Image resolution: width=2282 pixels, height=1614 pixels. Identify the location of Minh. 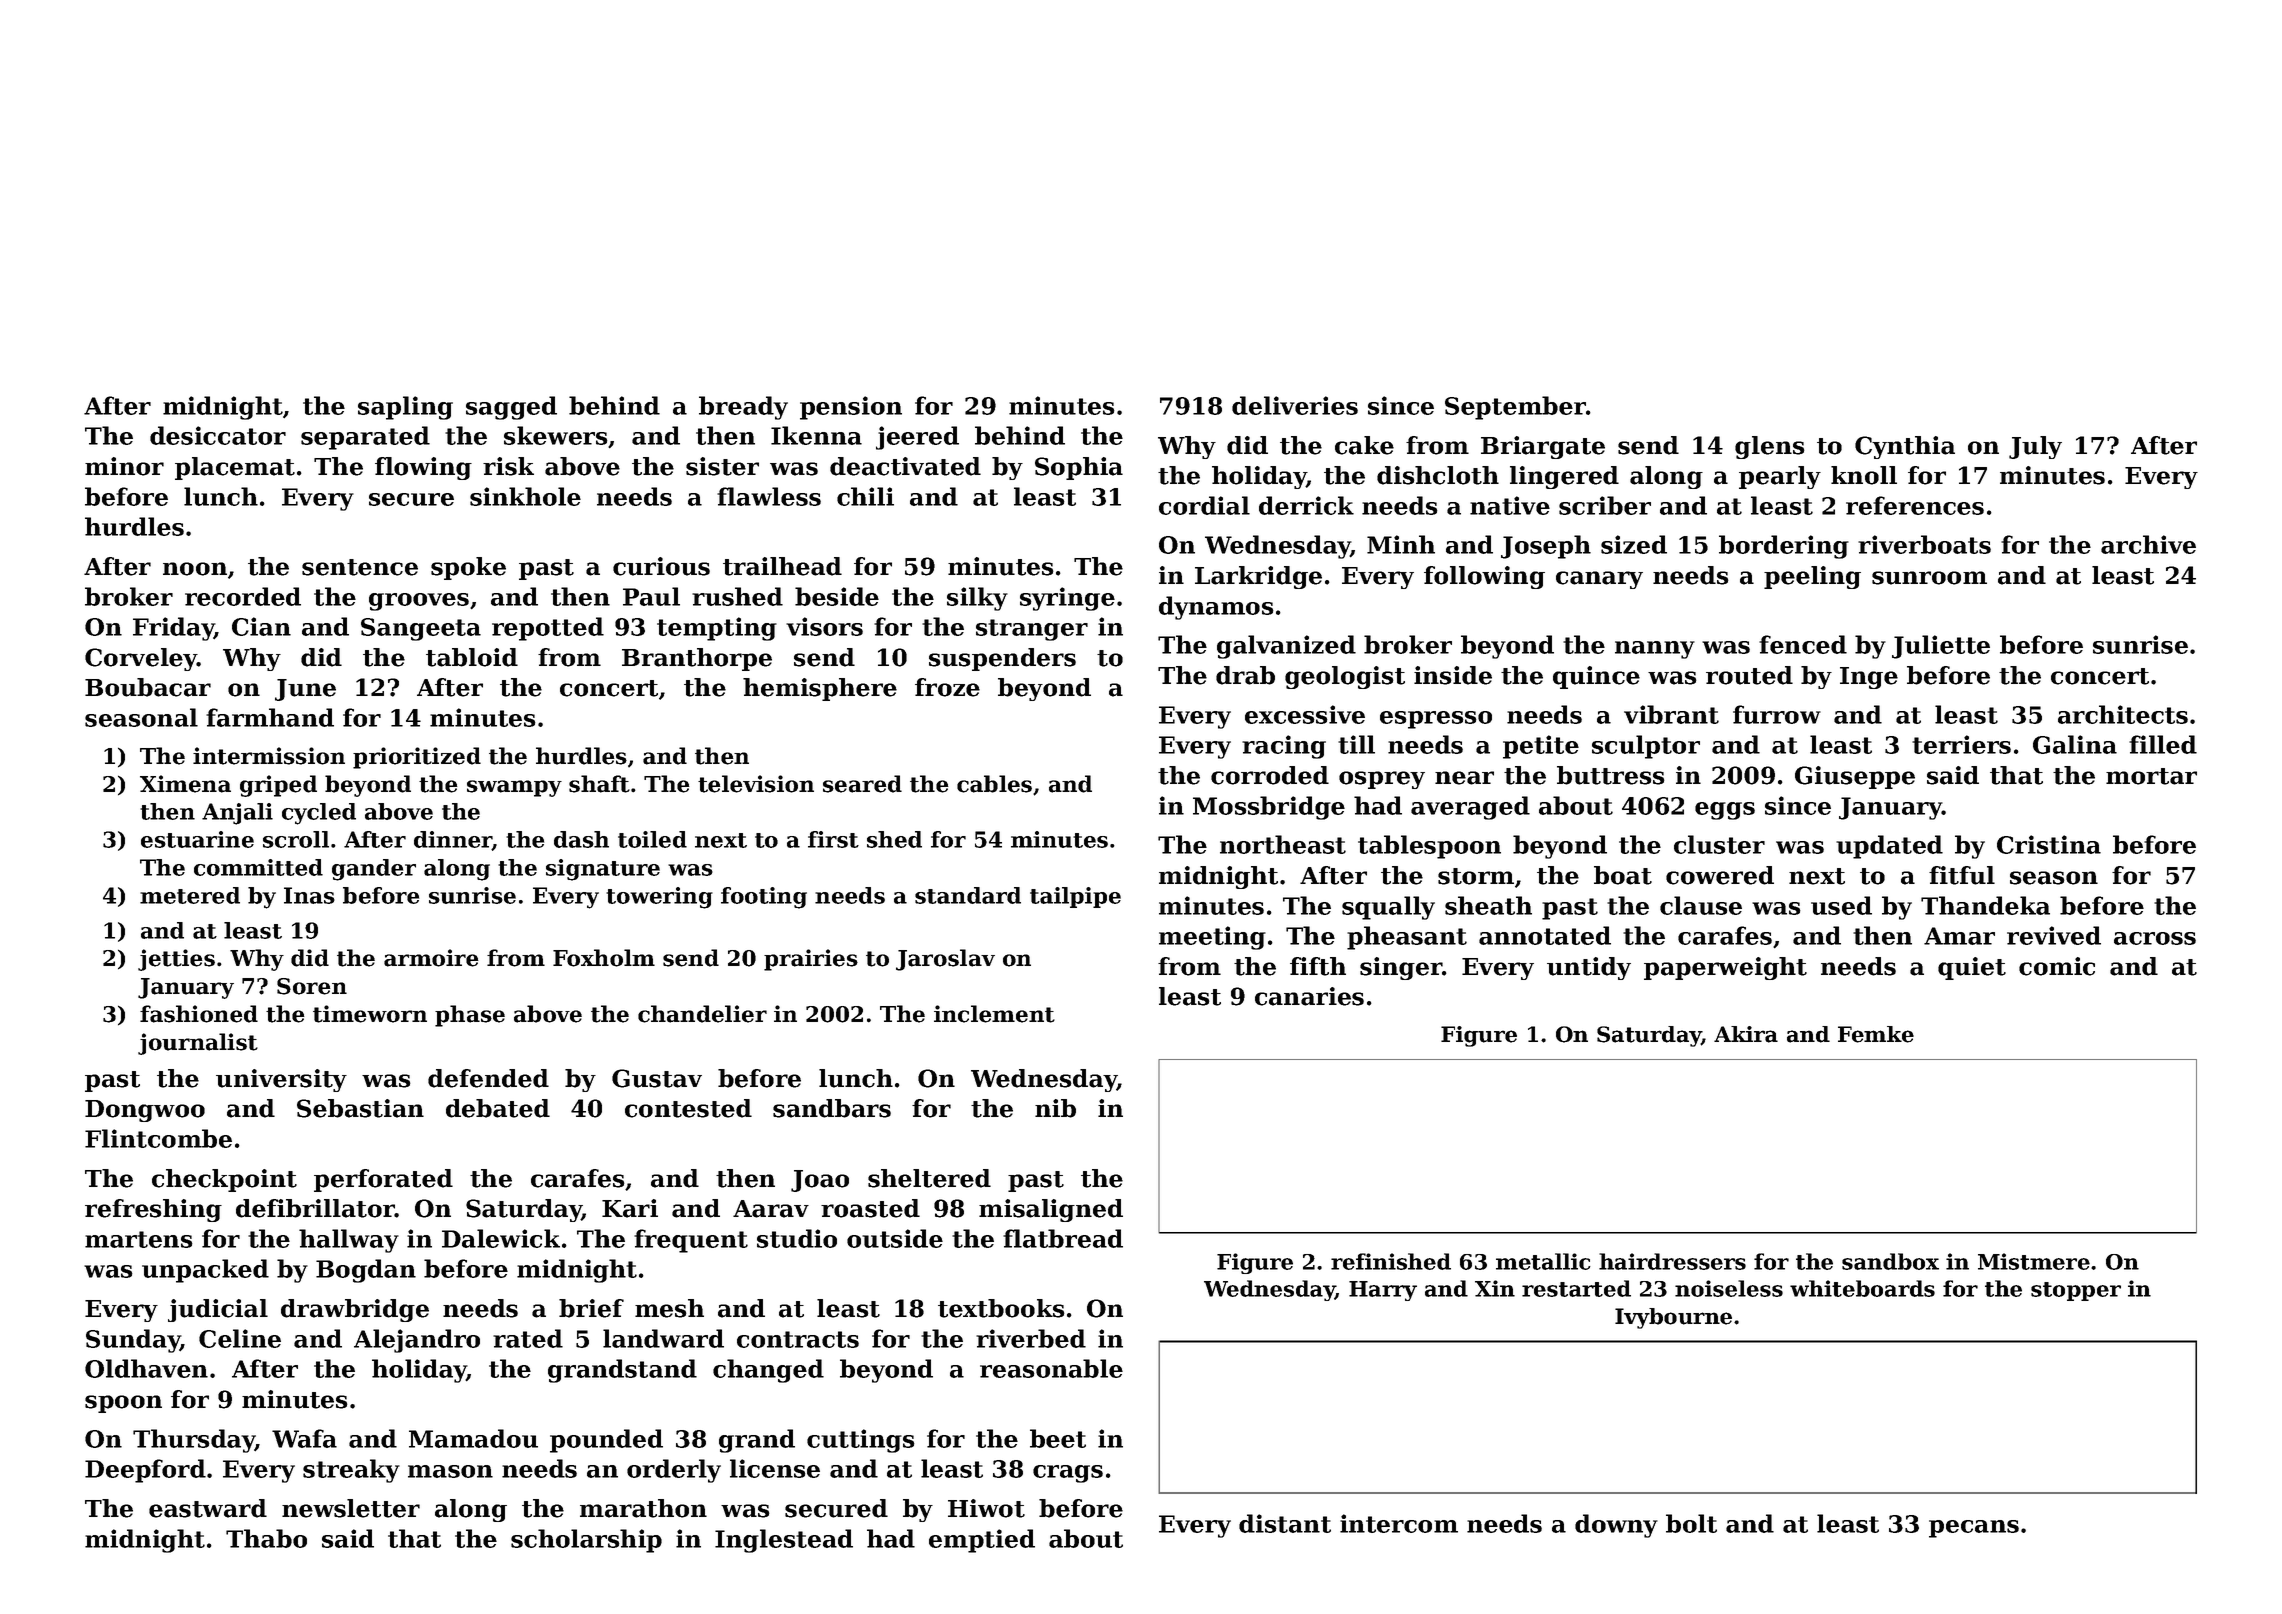
(1401, 544).
